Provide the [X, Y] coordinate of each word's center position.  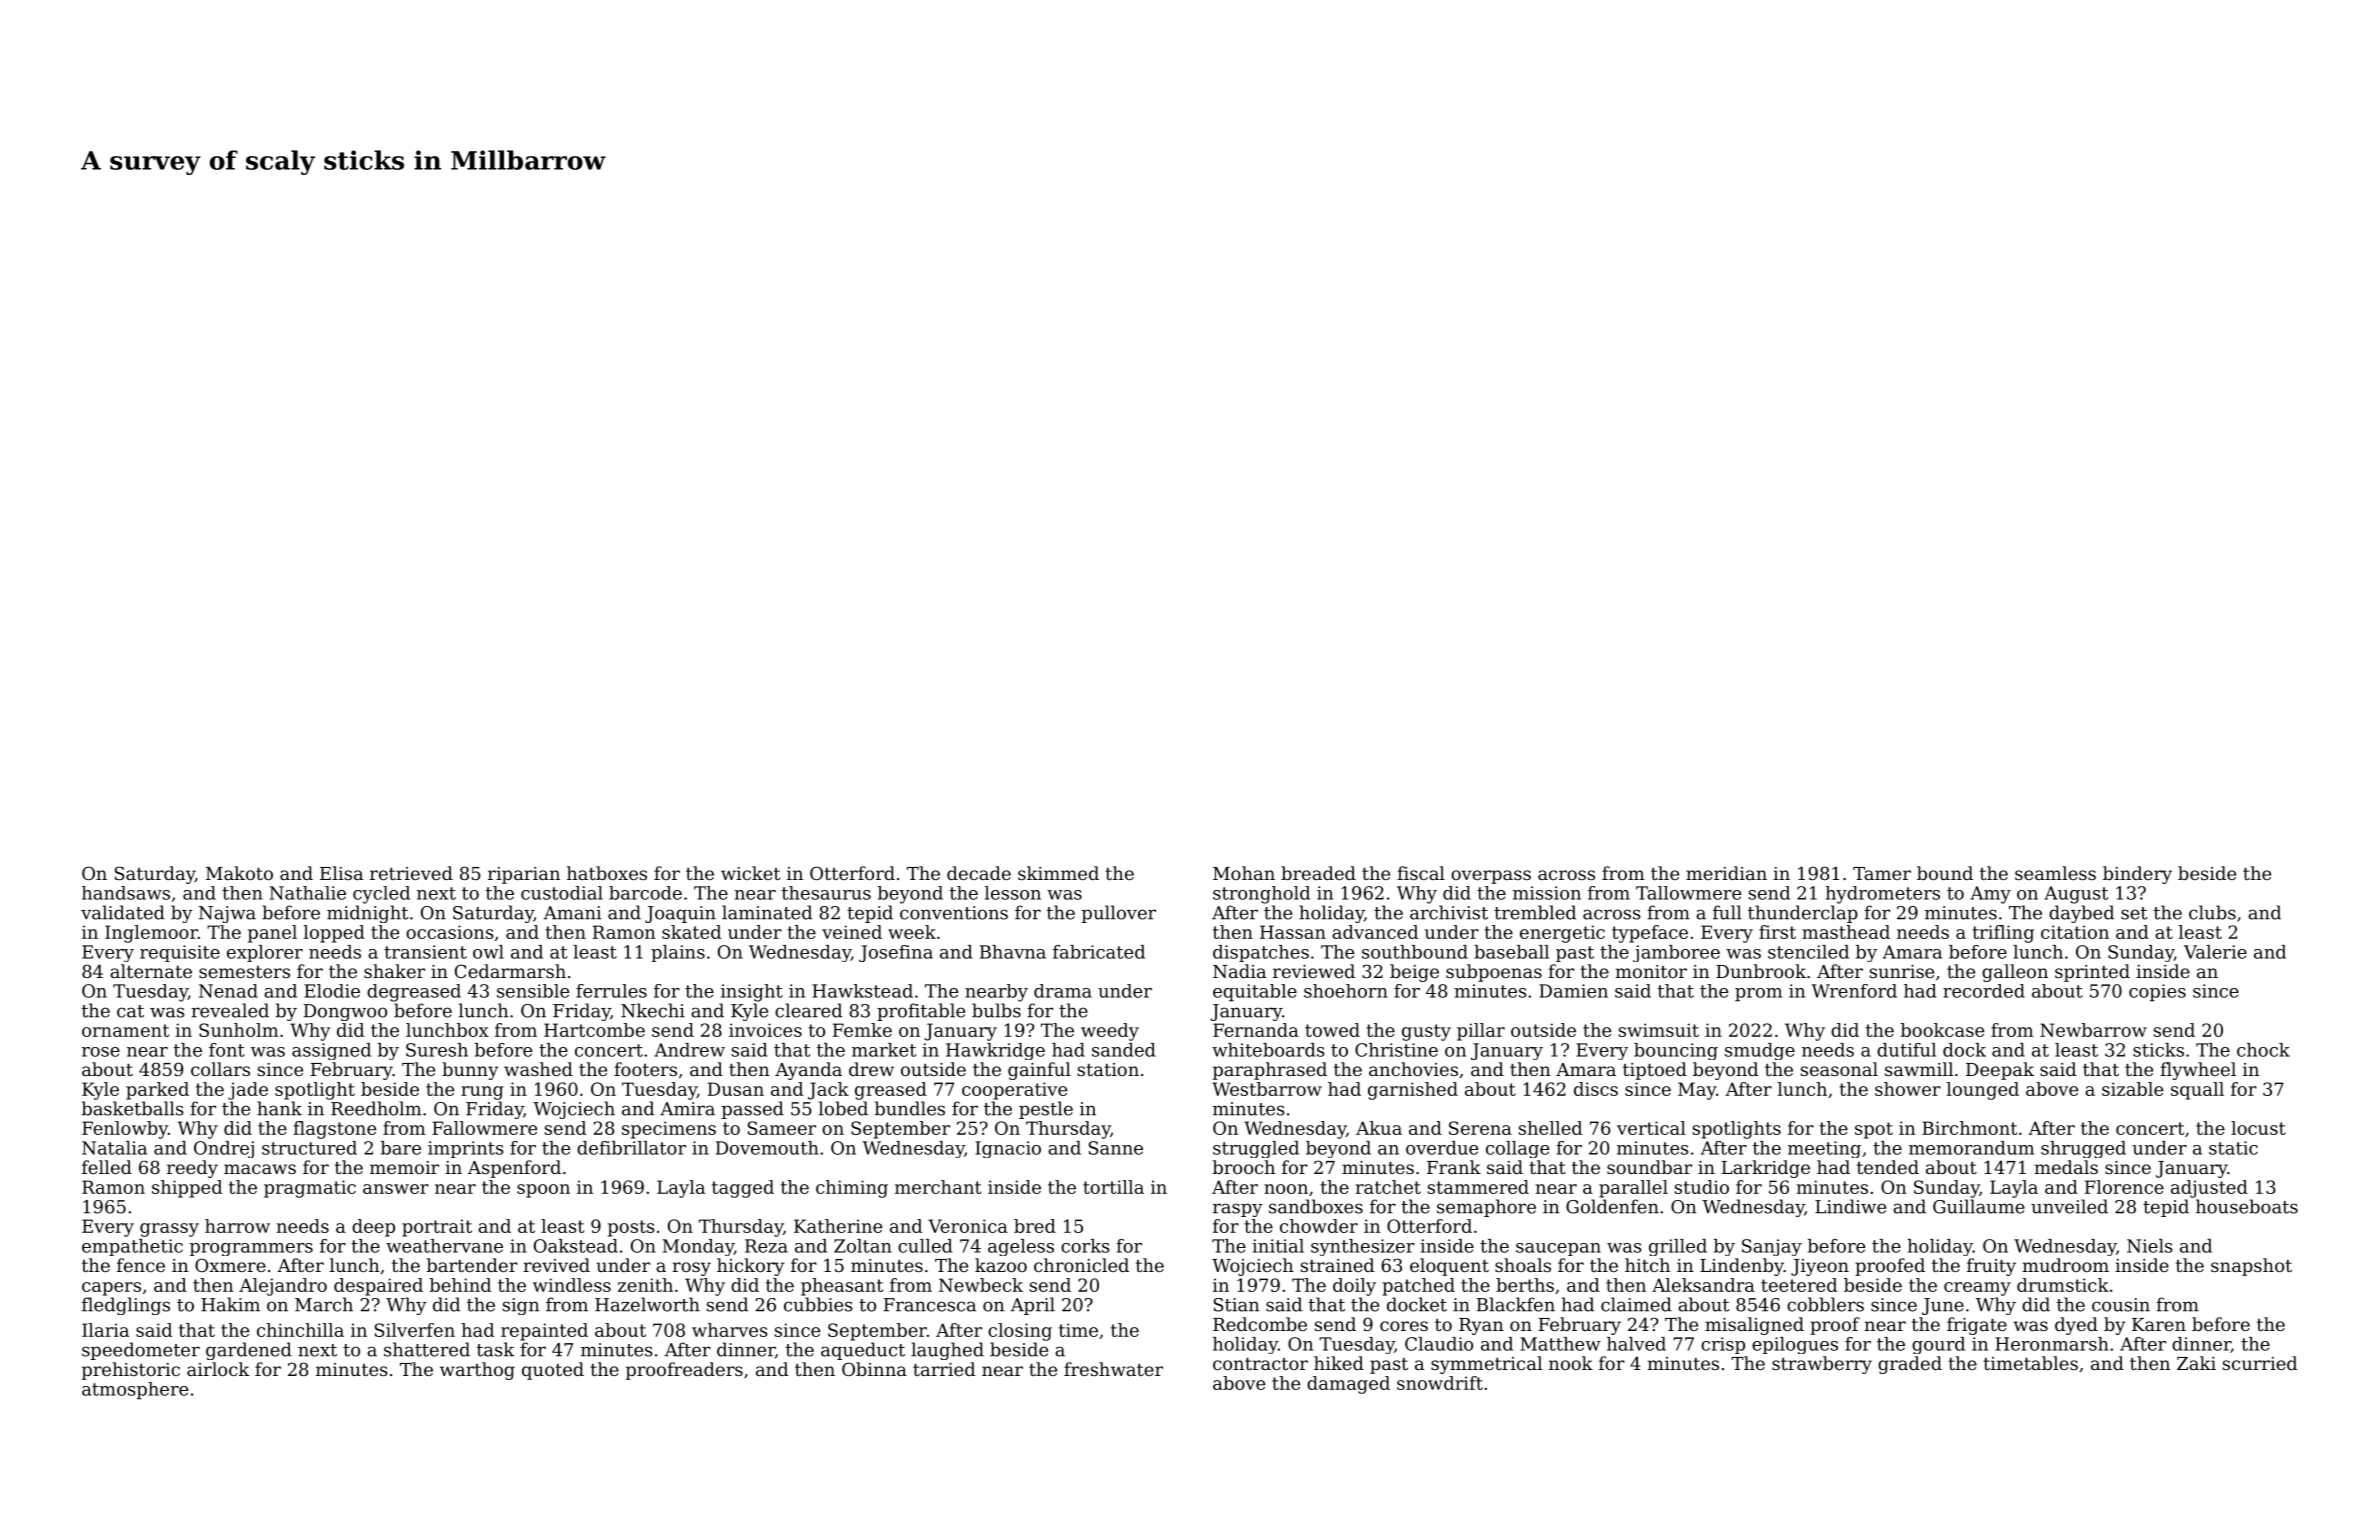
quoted [553, 1371]
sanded [1123, 1050]
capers [111, 1289]
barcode [645, 893]
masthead [1846, 932]
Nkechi [653, 1010]
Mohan [1244, 873]
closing [1020, 1332]
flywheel [2198, 1071]
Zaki [2196, 1363]
